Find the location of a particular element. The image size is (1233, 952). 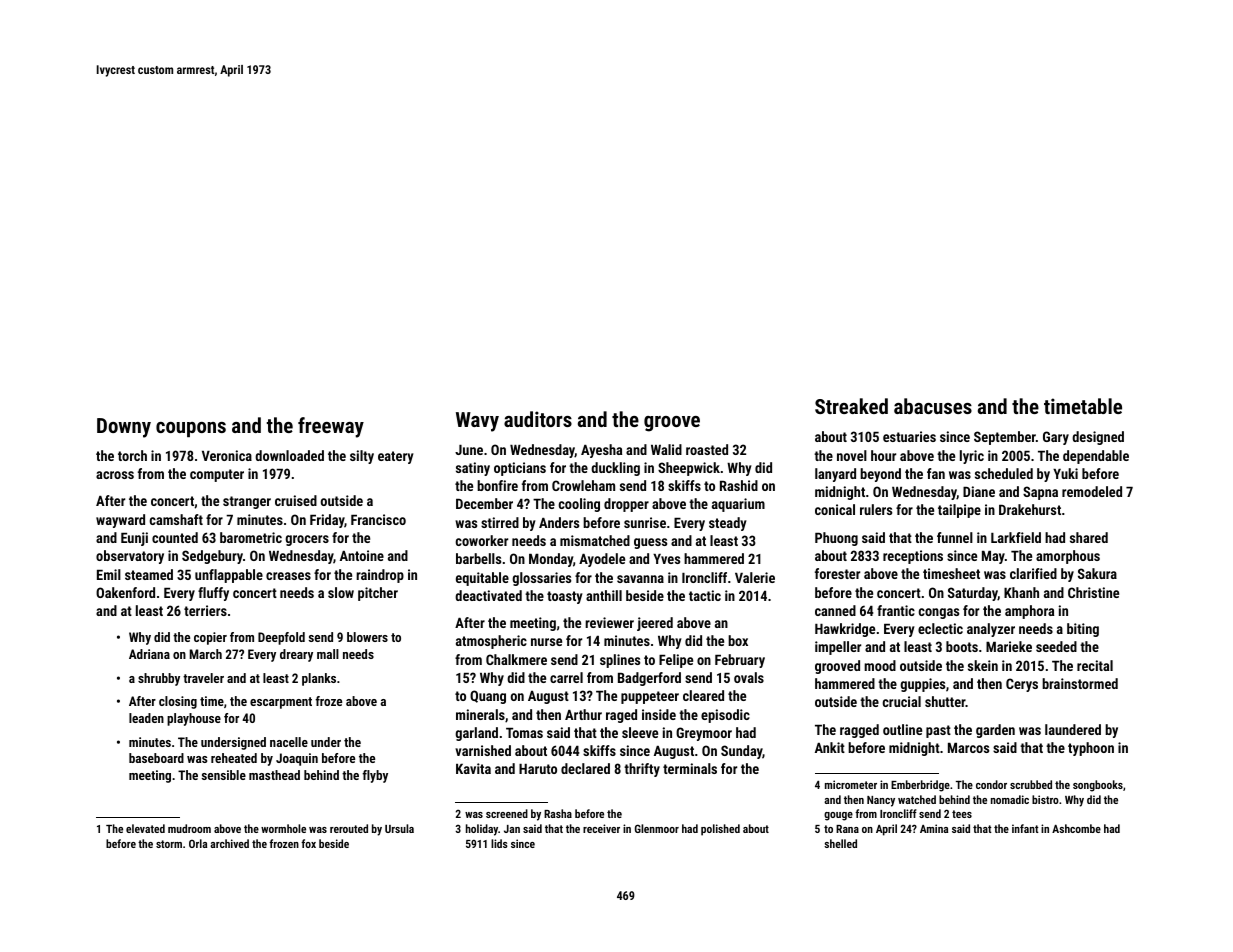

garden is located at coordinates (995, 731).
